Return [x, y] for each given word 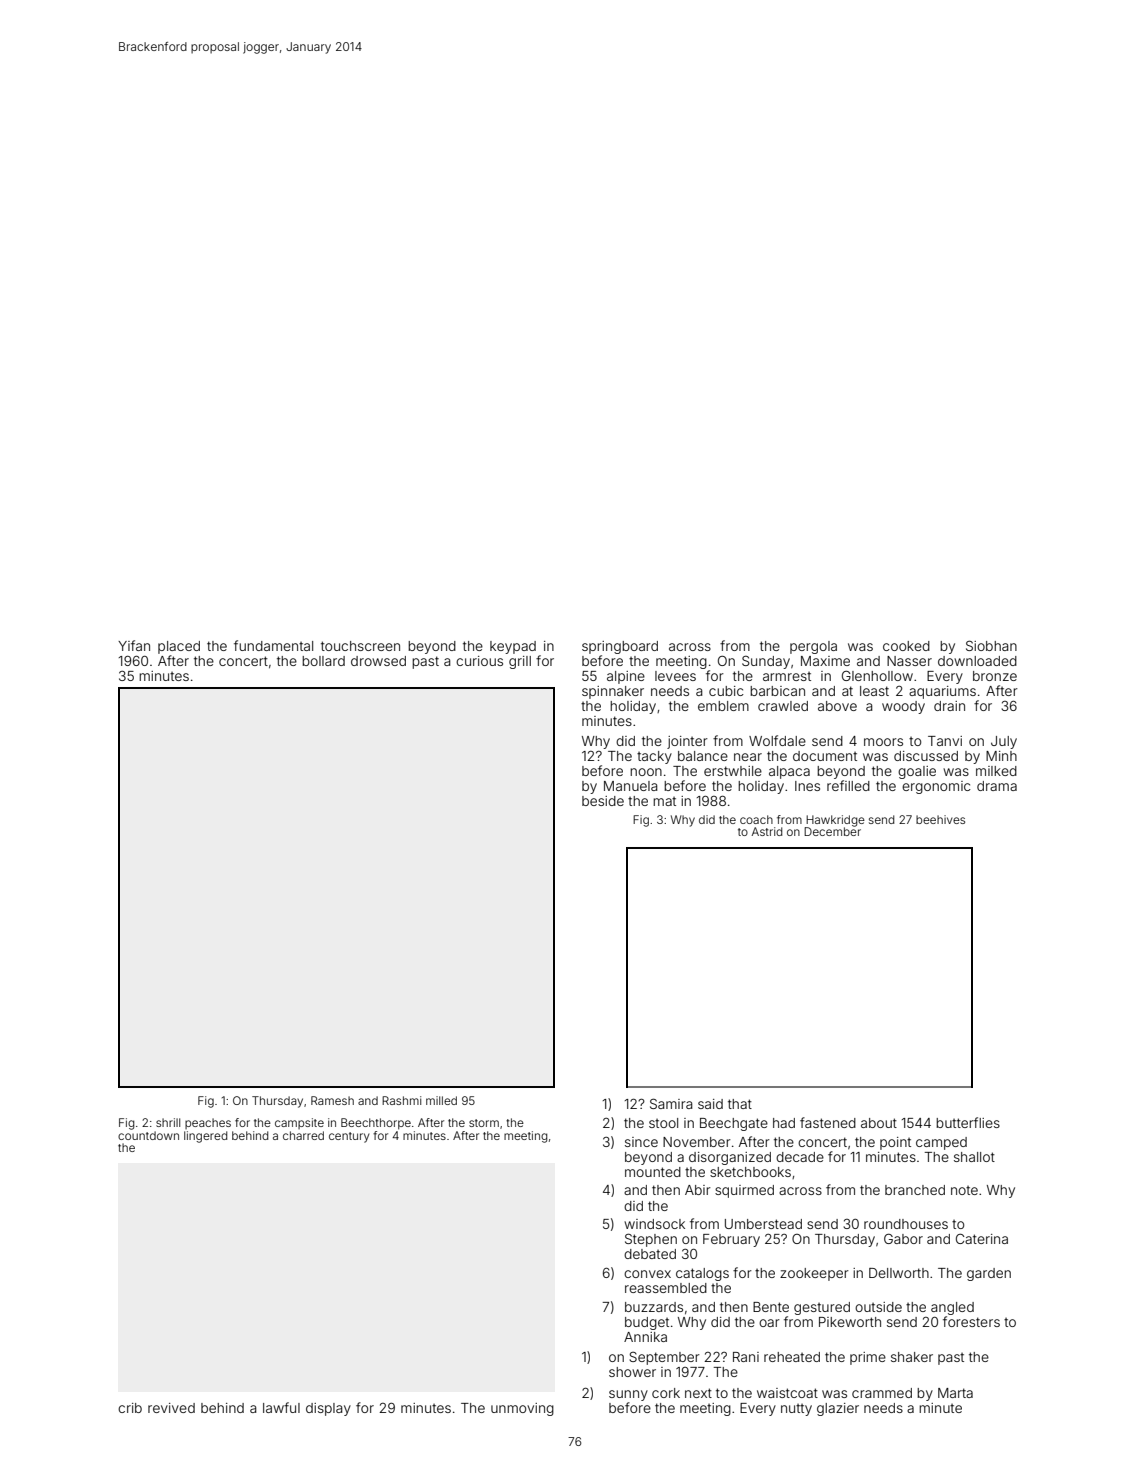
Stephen [651, 1240]
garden [989, 1274]
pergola [813, 647]
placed [179, 647]
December [832, 831]
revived [171, 1408]
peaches [208, 1123]
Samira [671, 1103]
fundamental [273, 645]
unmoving [522, 1409]
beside [603, 801]
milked [996, 771]
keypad [513, 647]
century [349, 1137]
